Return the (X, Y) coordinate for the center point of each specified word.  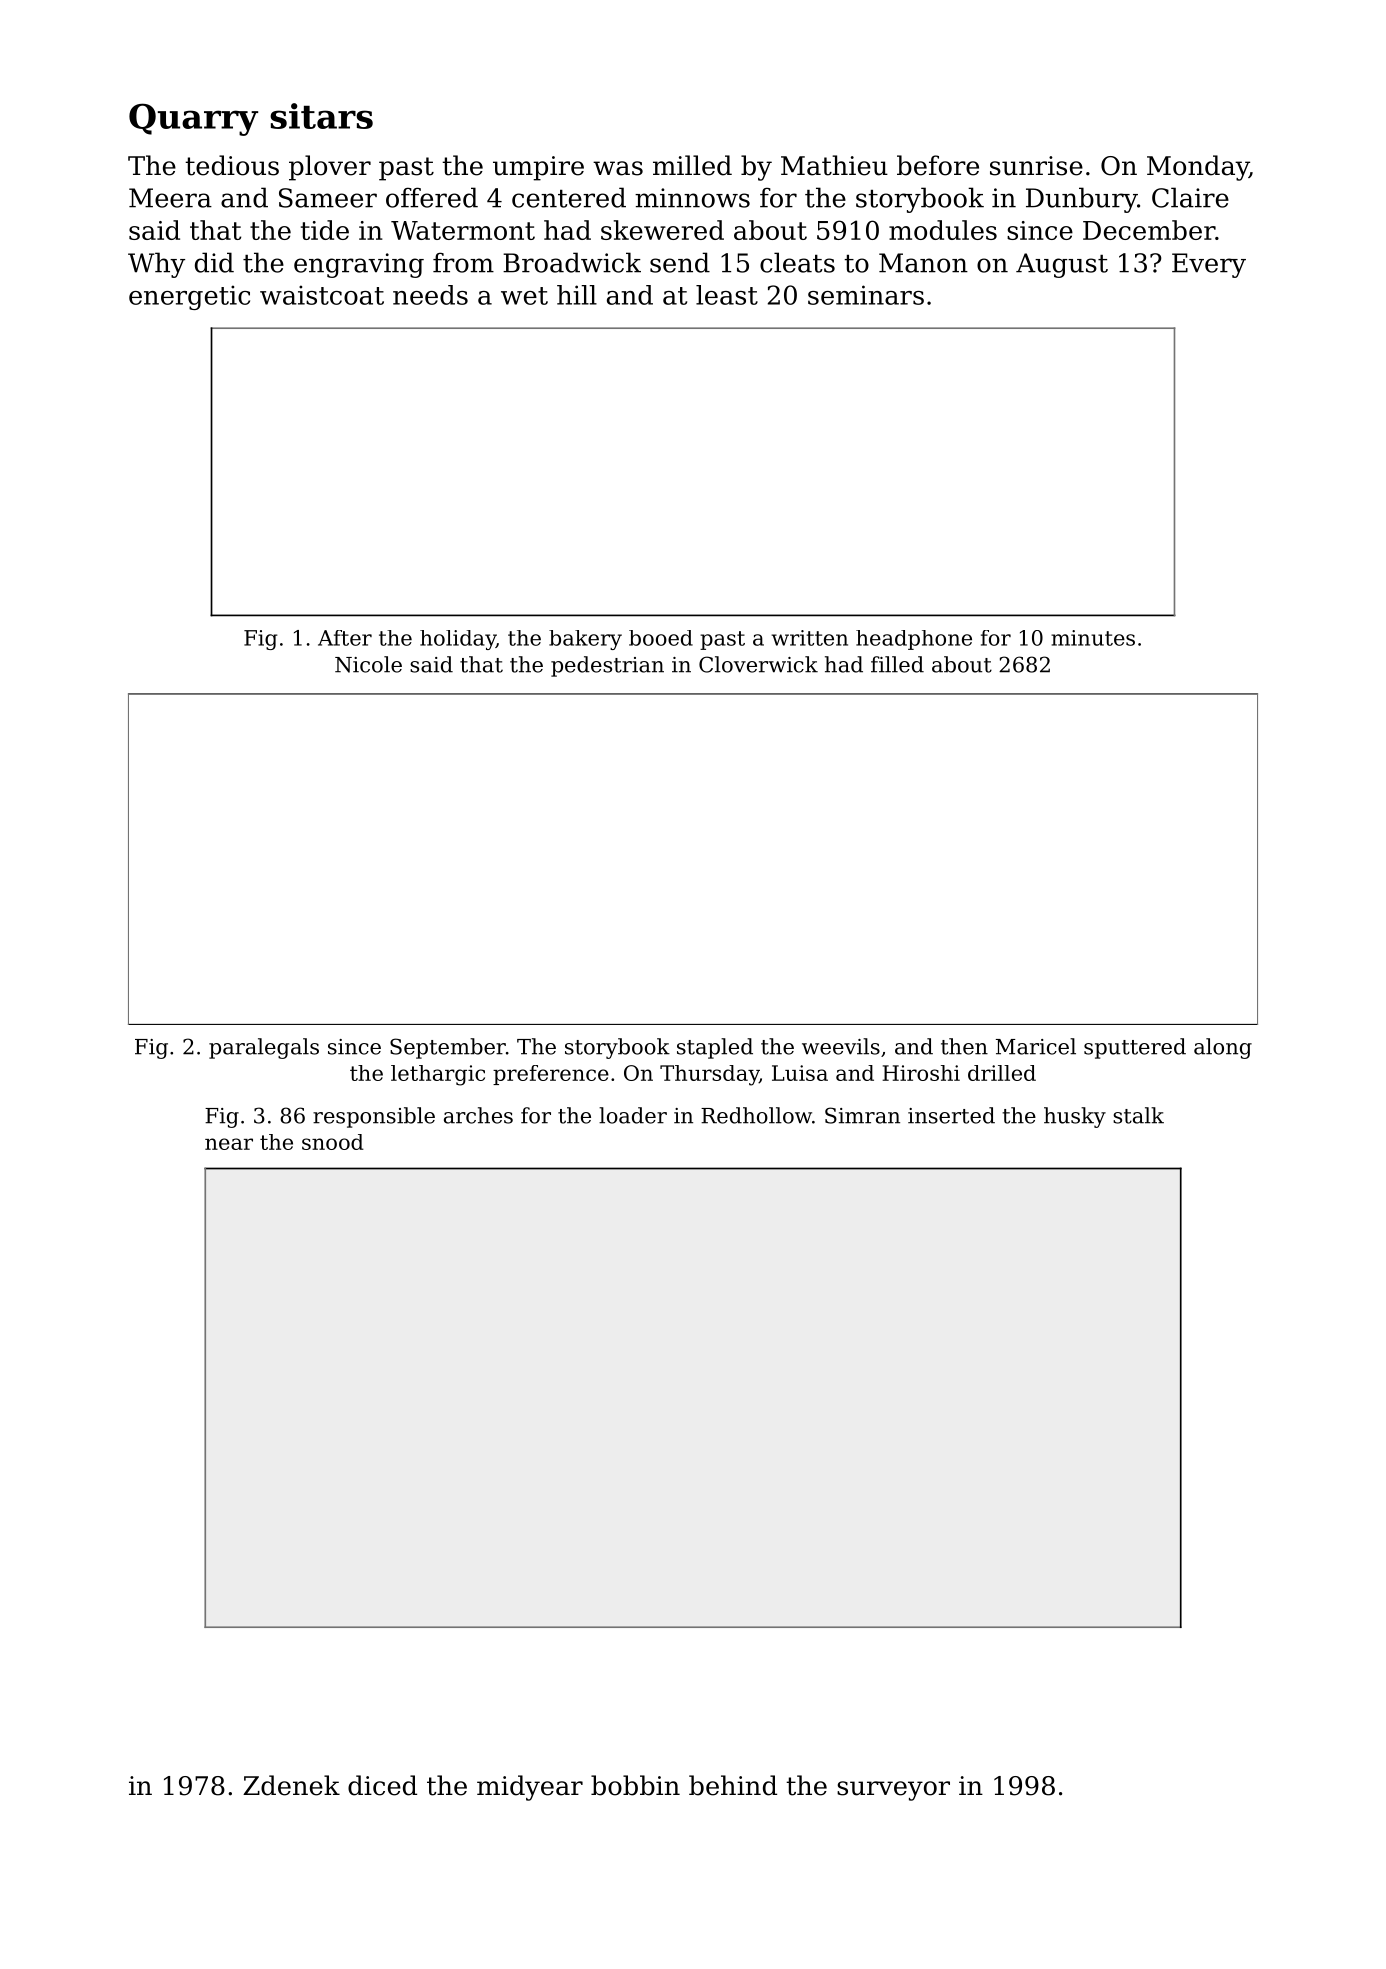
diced (382, 1785)
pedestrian (607, 666)
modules (943, 230)
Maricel (1036, 1046)
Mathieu (834, 165)
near (229, 1144)
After (345, 638)
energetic (189, 297)
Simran (862, 1115)
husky (1075, 1117)
